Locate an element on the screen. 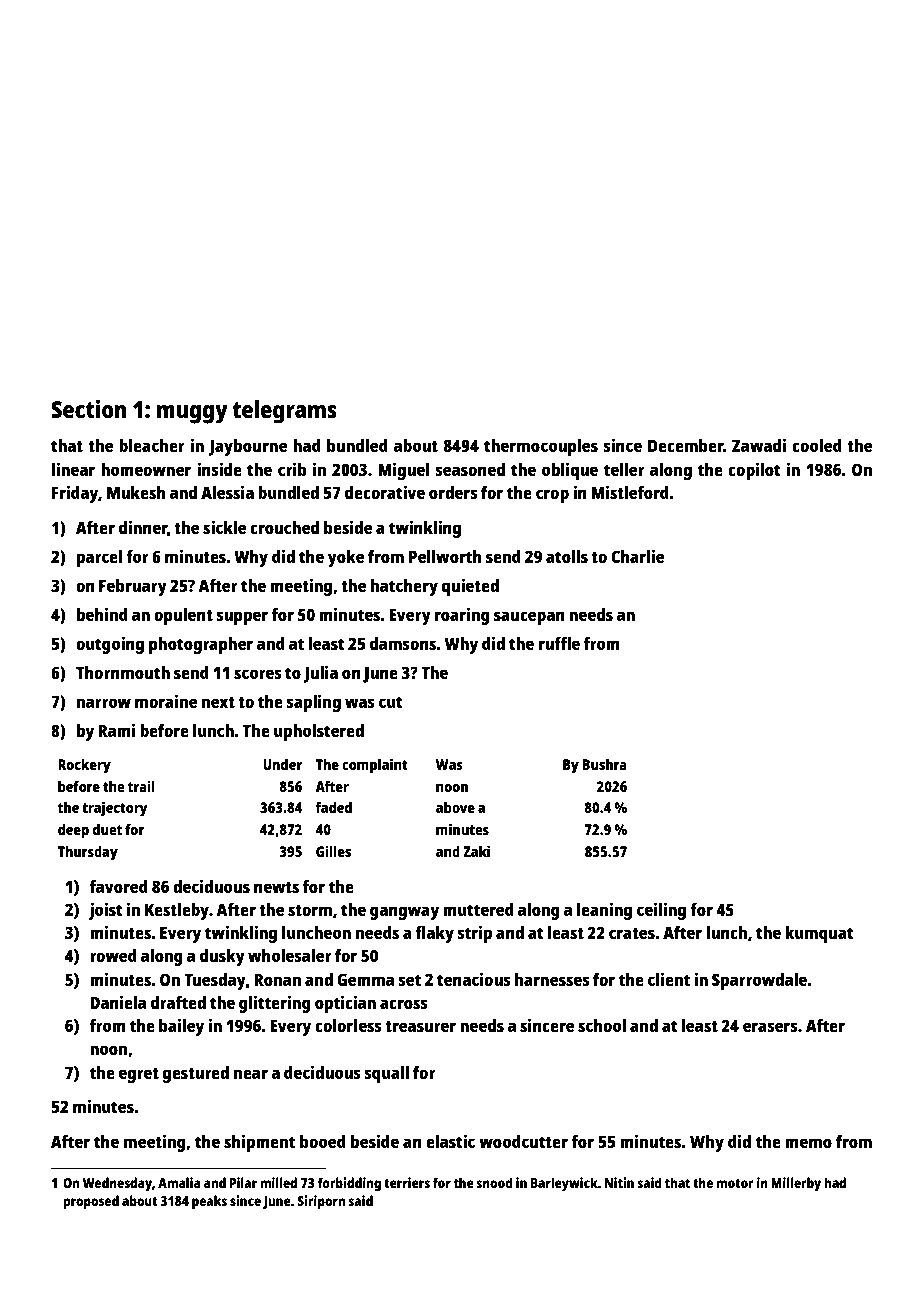 This screenshot has height=1308, width=924. ruffle is located at coordinates (559, 643).
